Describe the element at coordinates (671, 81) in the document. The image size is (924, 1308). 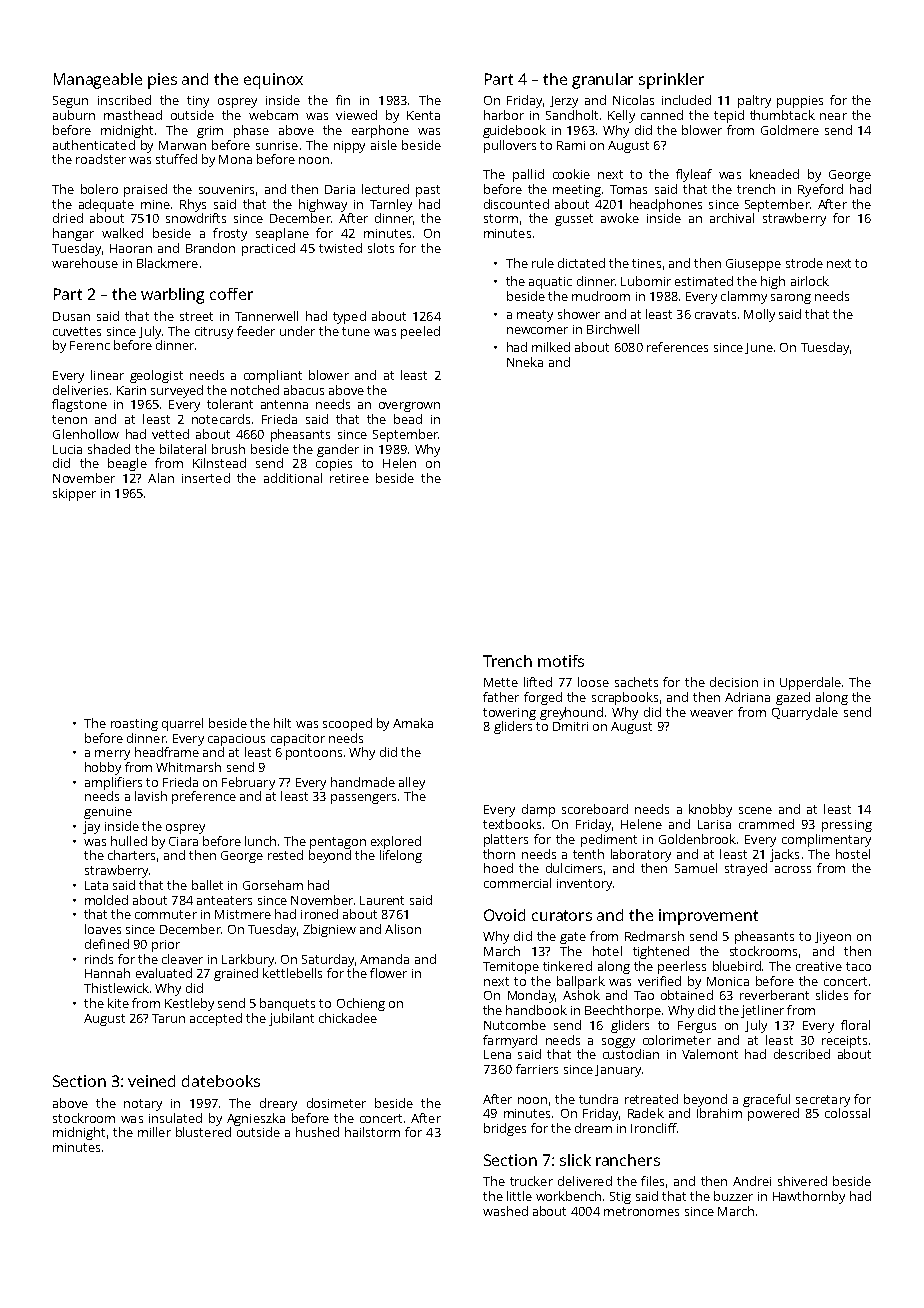
I see `sprinkler` at that location.
